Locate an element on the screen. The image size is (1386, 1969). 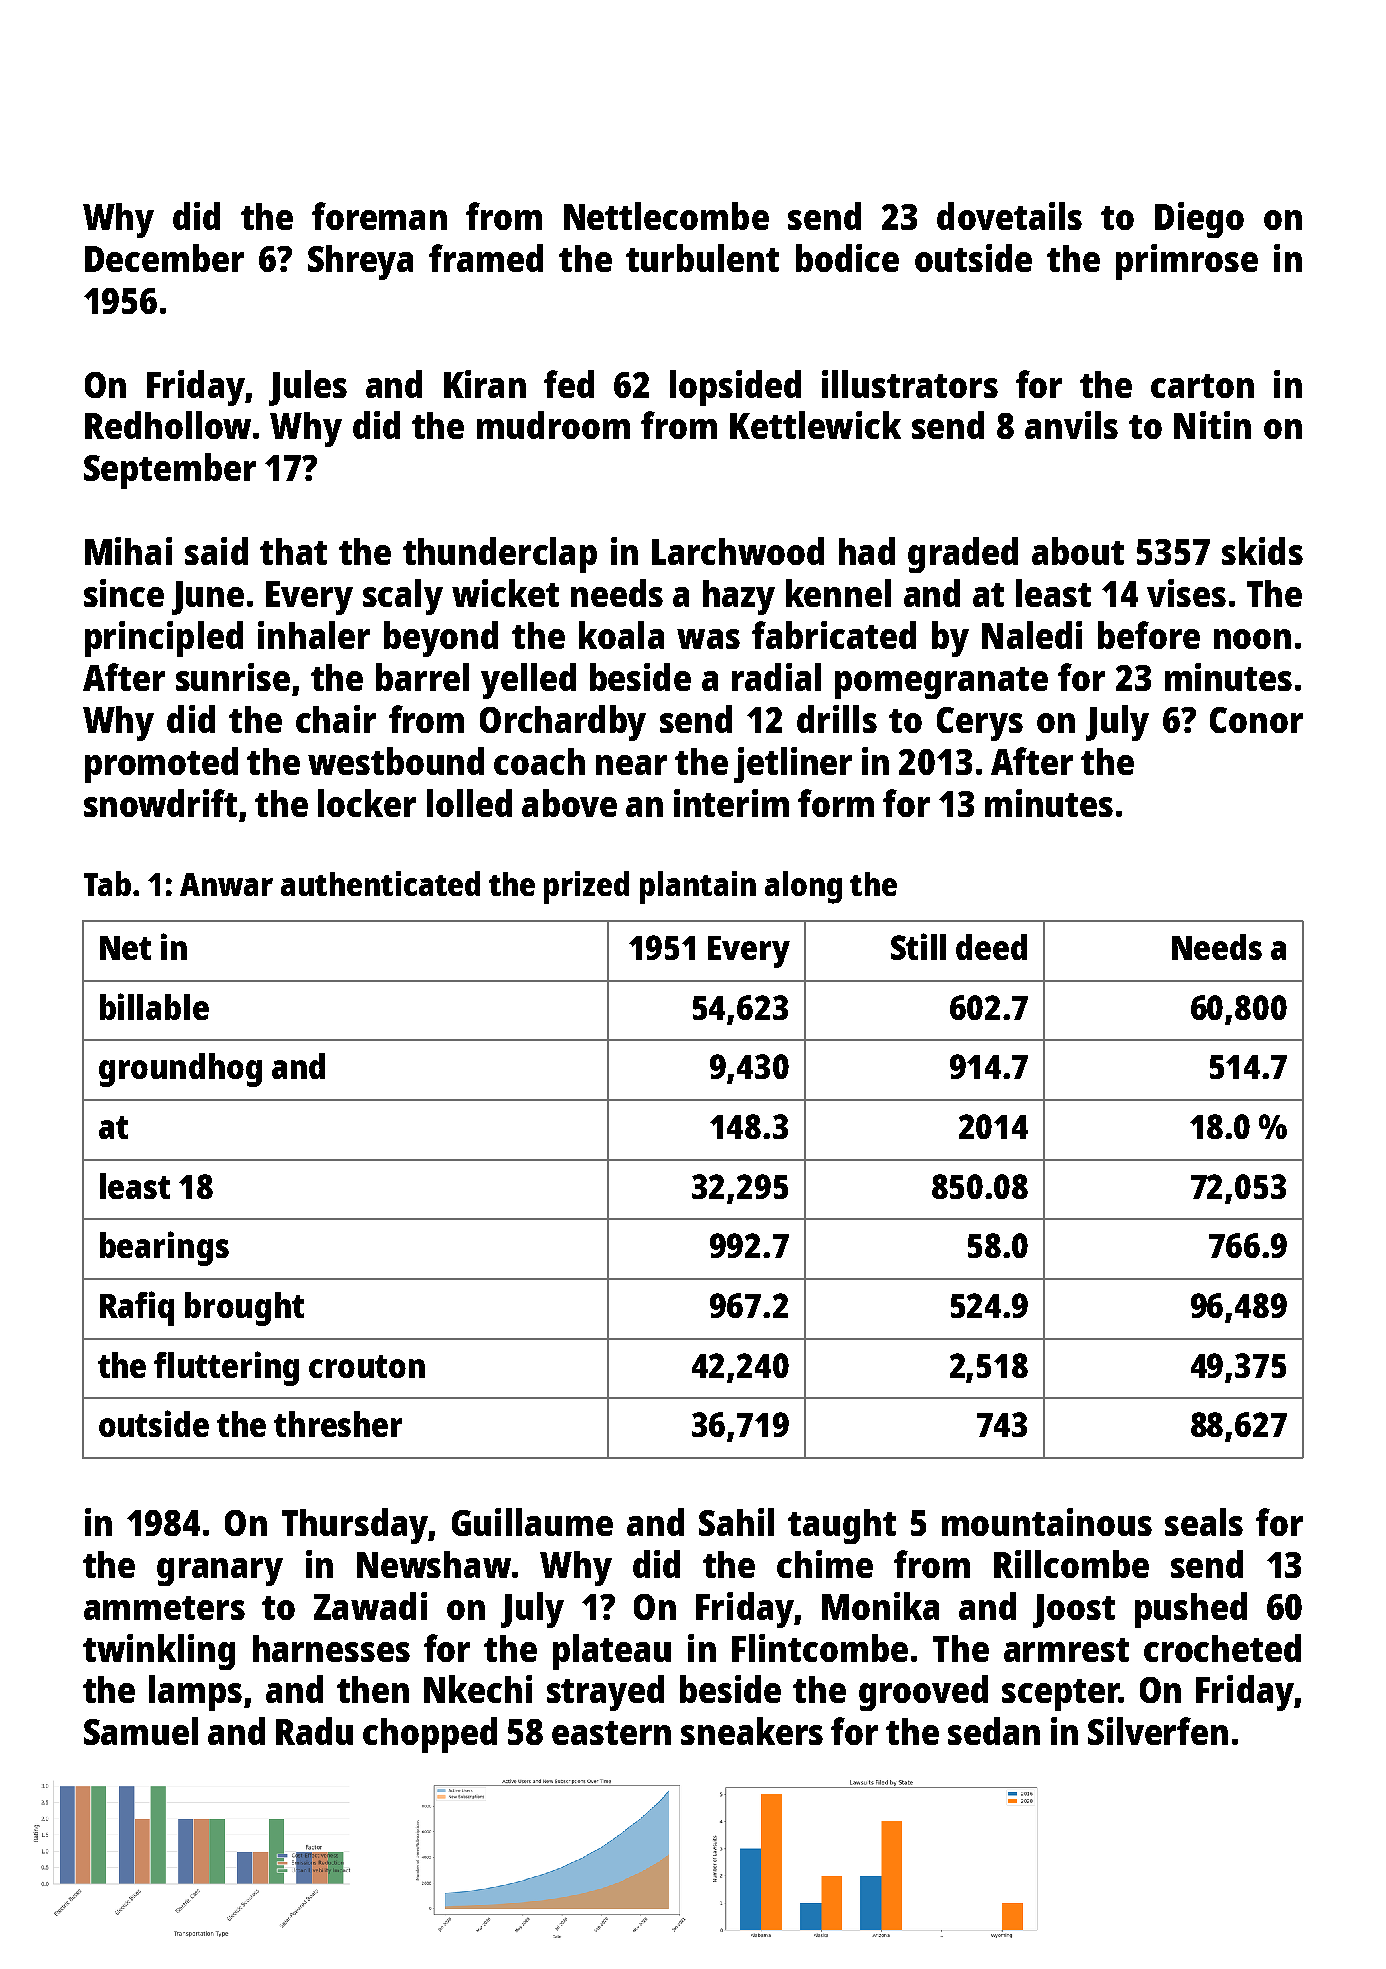
carton is located at coordinates (1202, 386).
